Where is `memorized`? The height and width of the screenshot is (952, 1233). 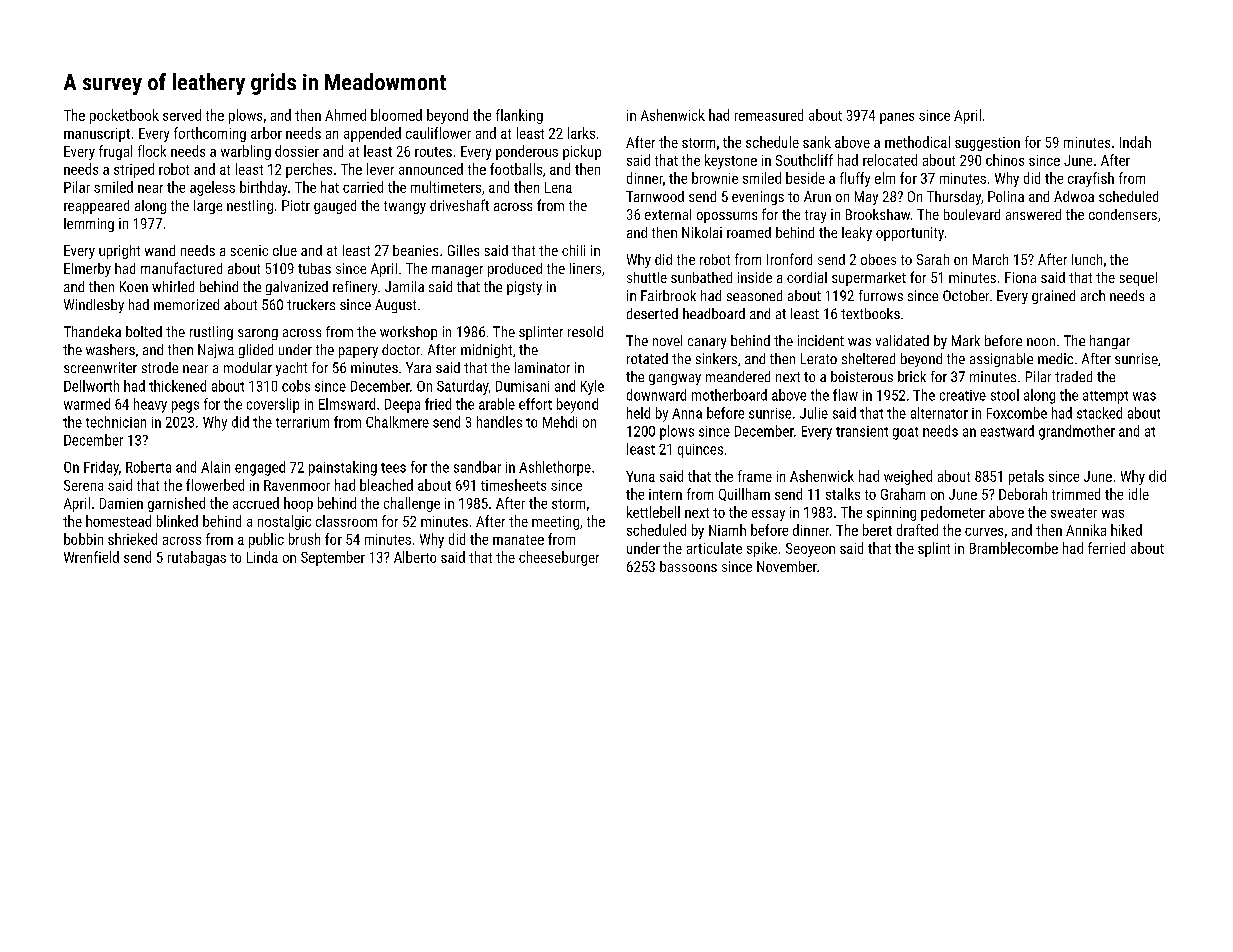 memorized is located at coordinates (186, 304).
